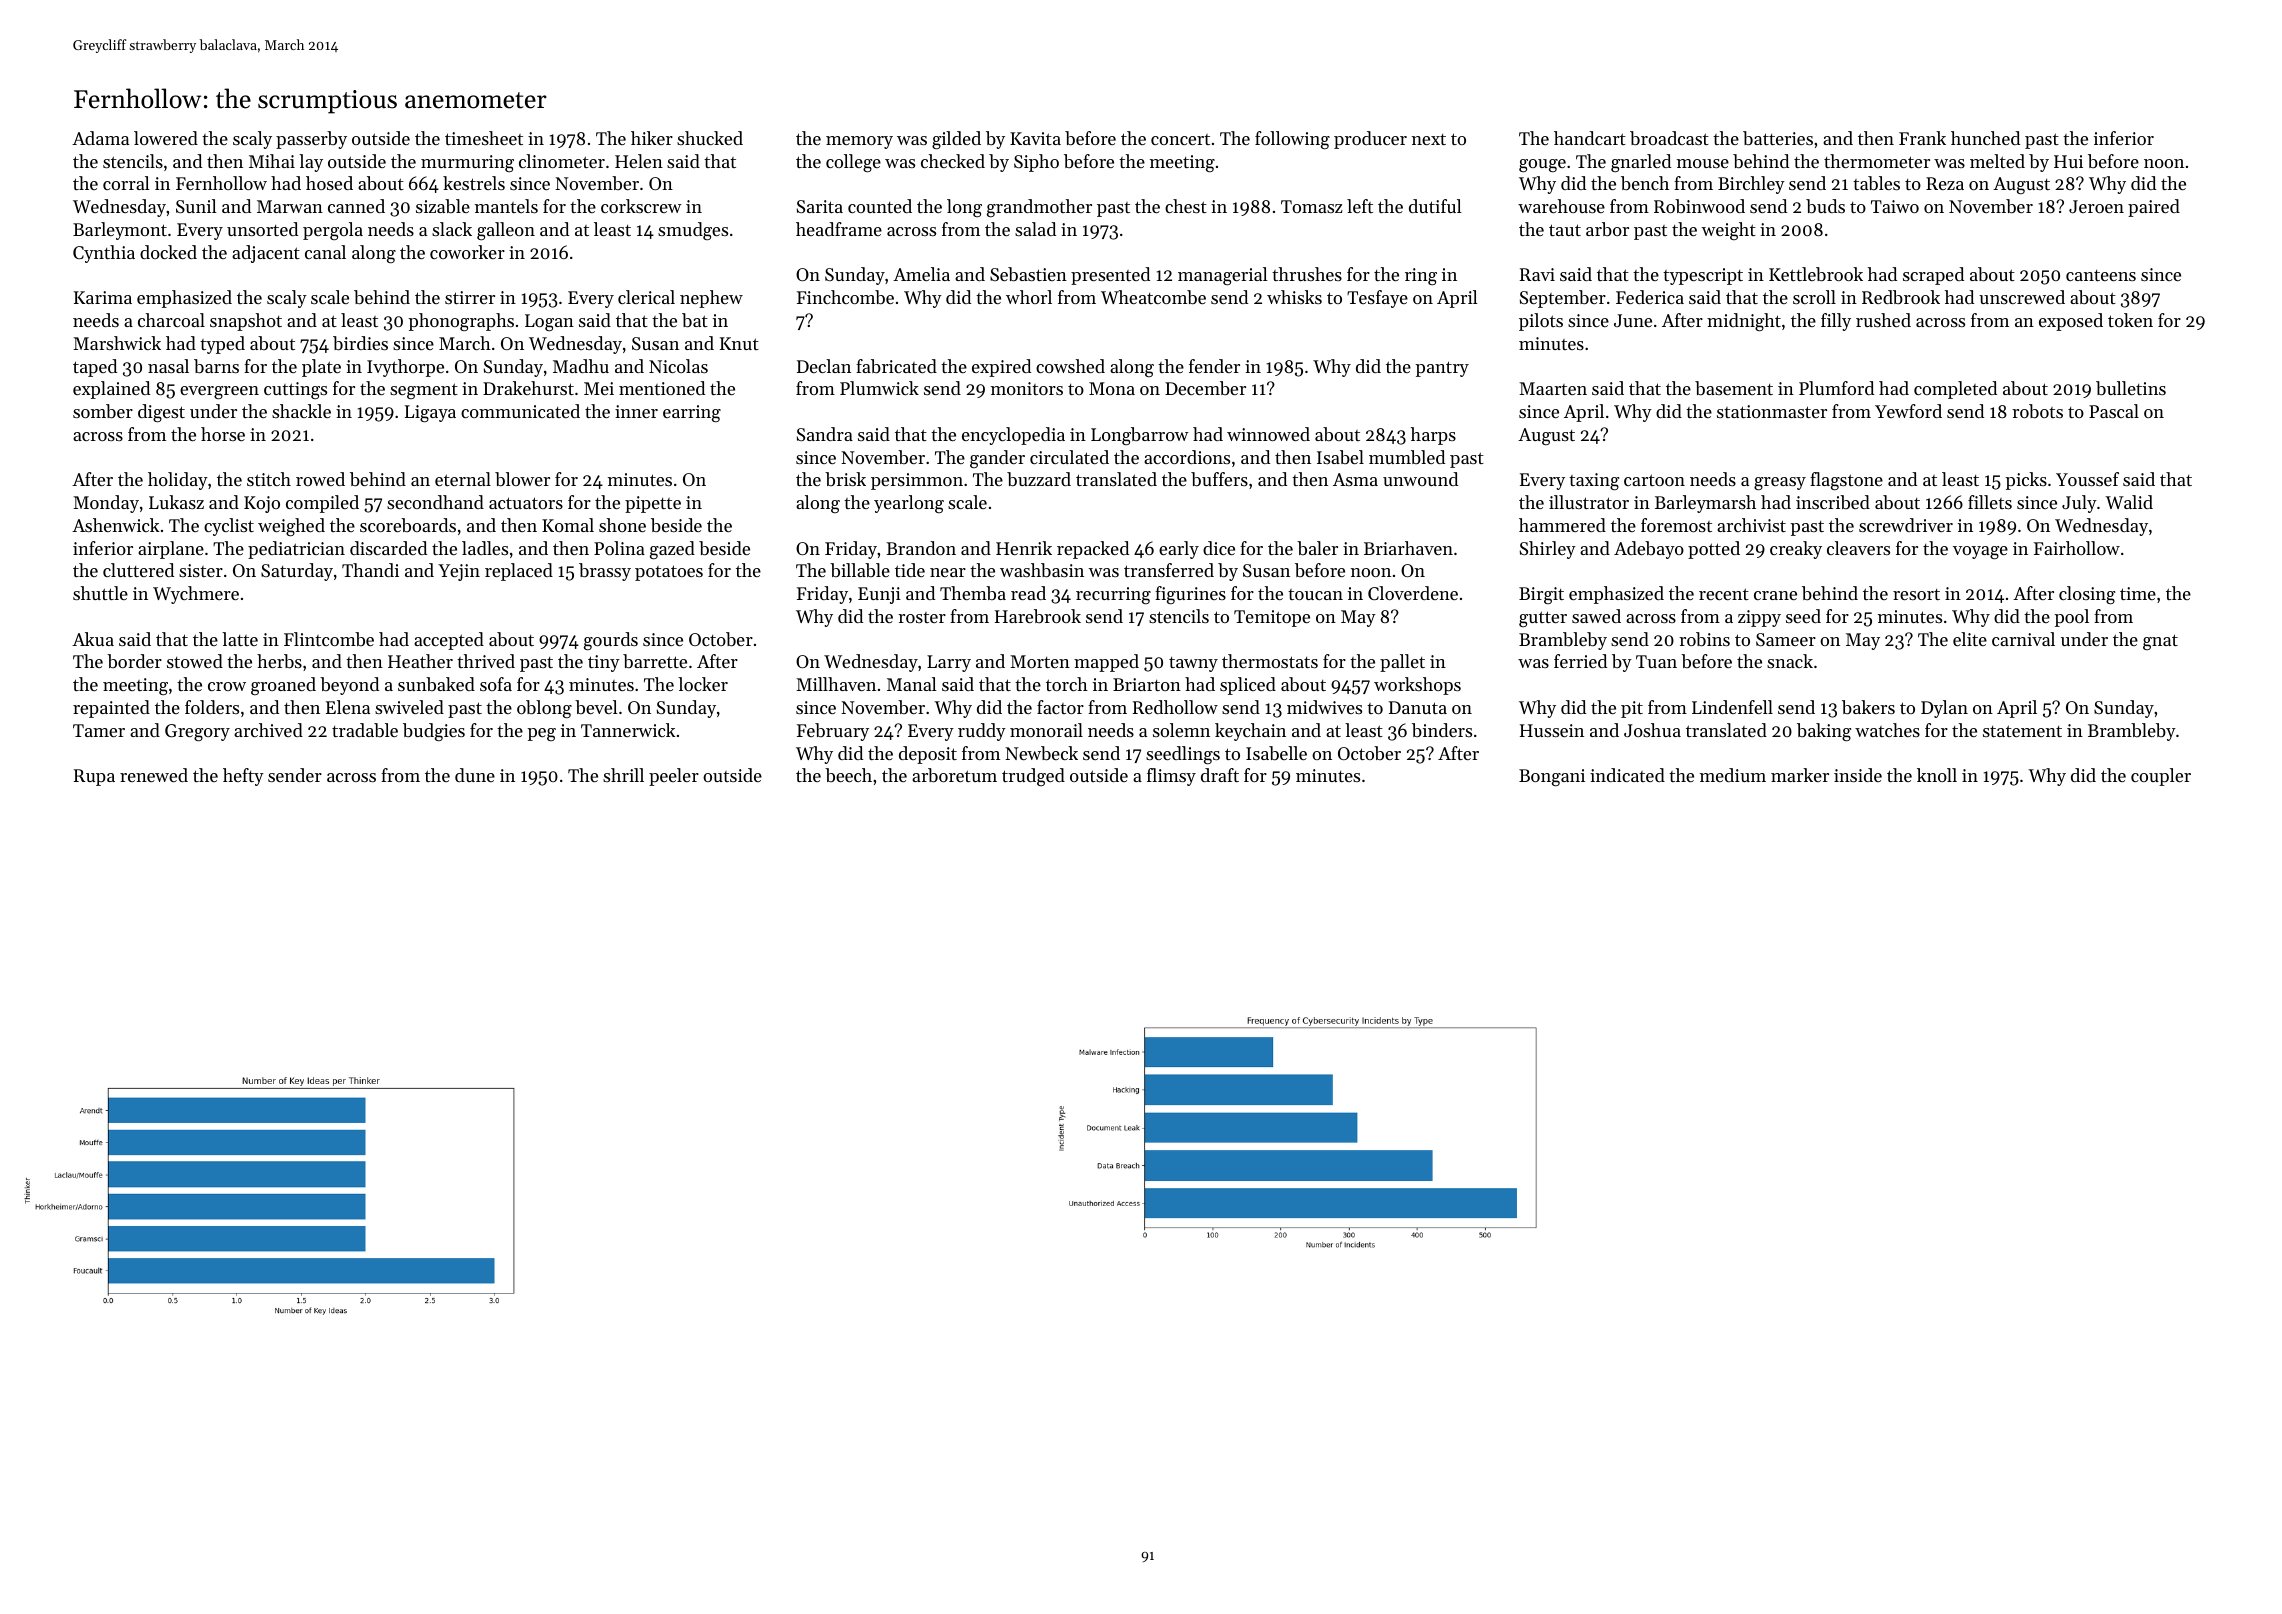 The height and width of the document is (1614, 2282). Describe the element at coordinates (2068, 161) in the document. I see `Hui` at that location.
